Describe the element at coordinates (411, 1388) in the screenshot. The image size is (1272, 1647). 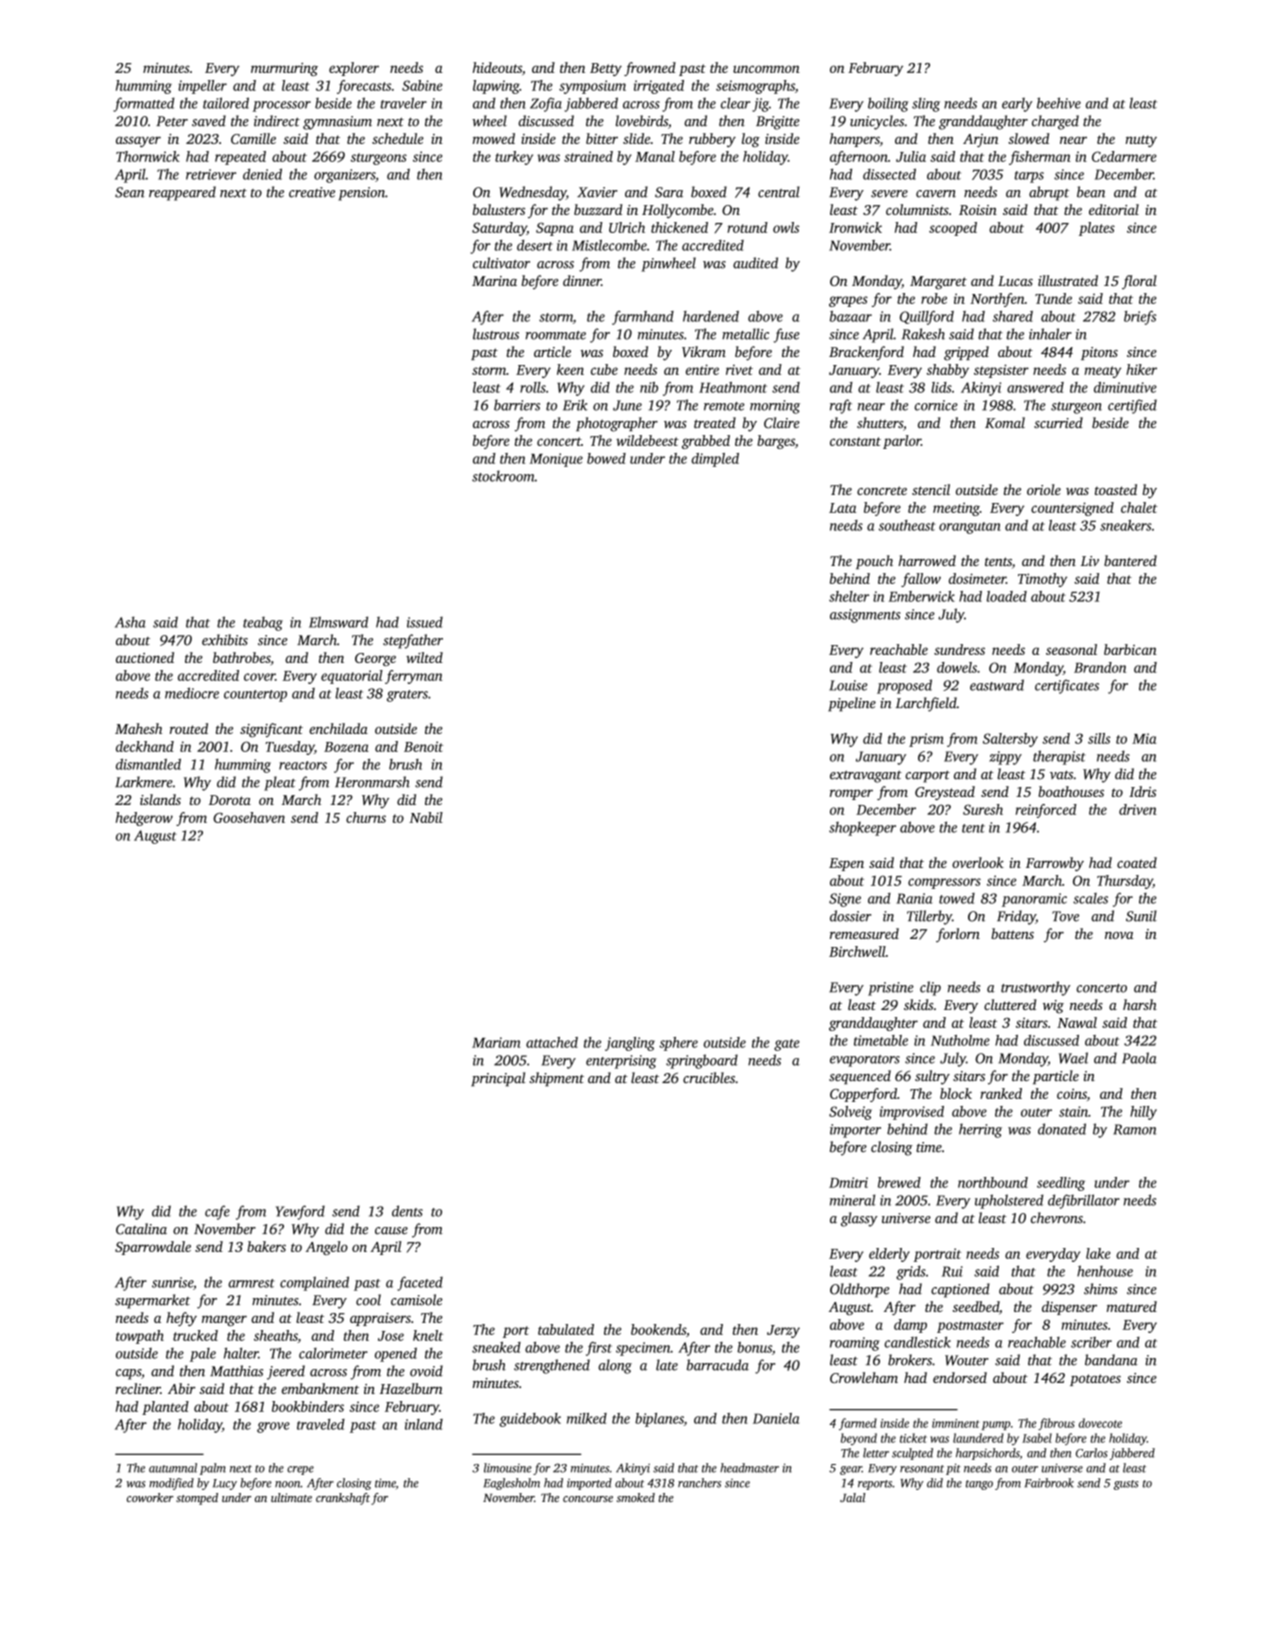
I see `Hazelburn` at that location.
